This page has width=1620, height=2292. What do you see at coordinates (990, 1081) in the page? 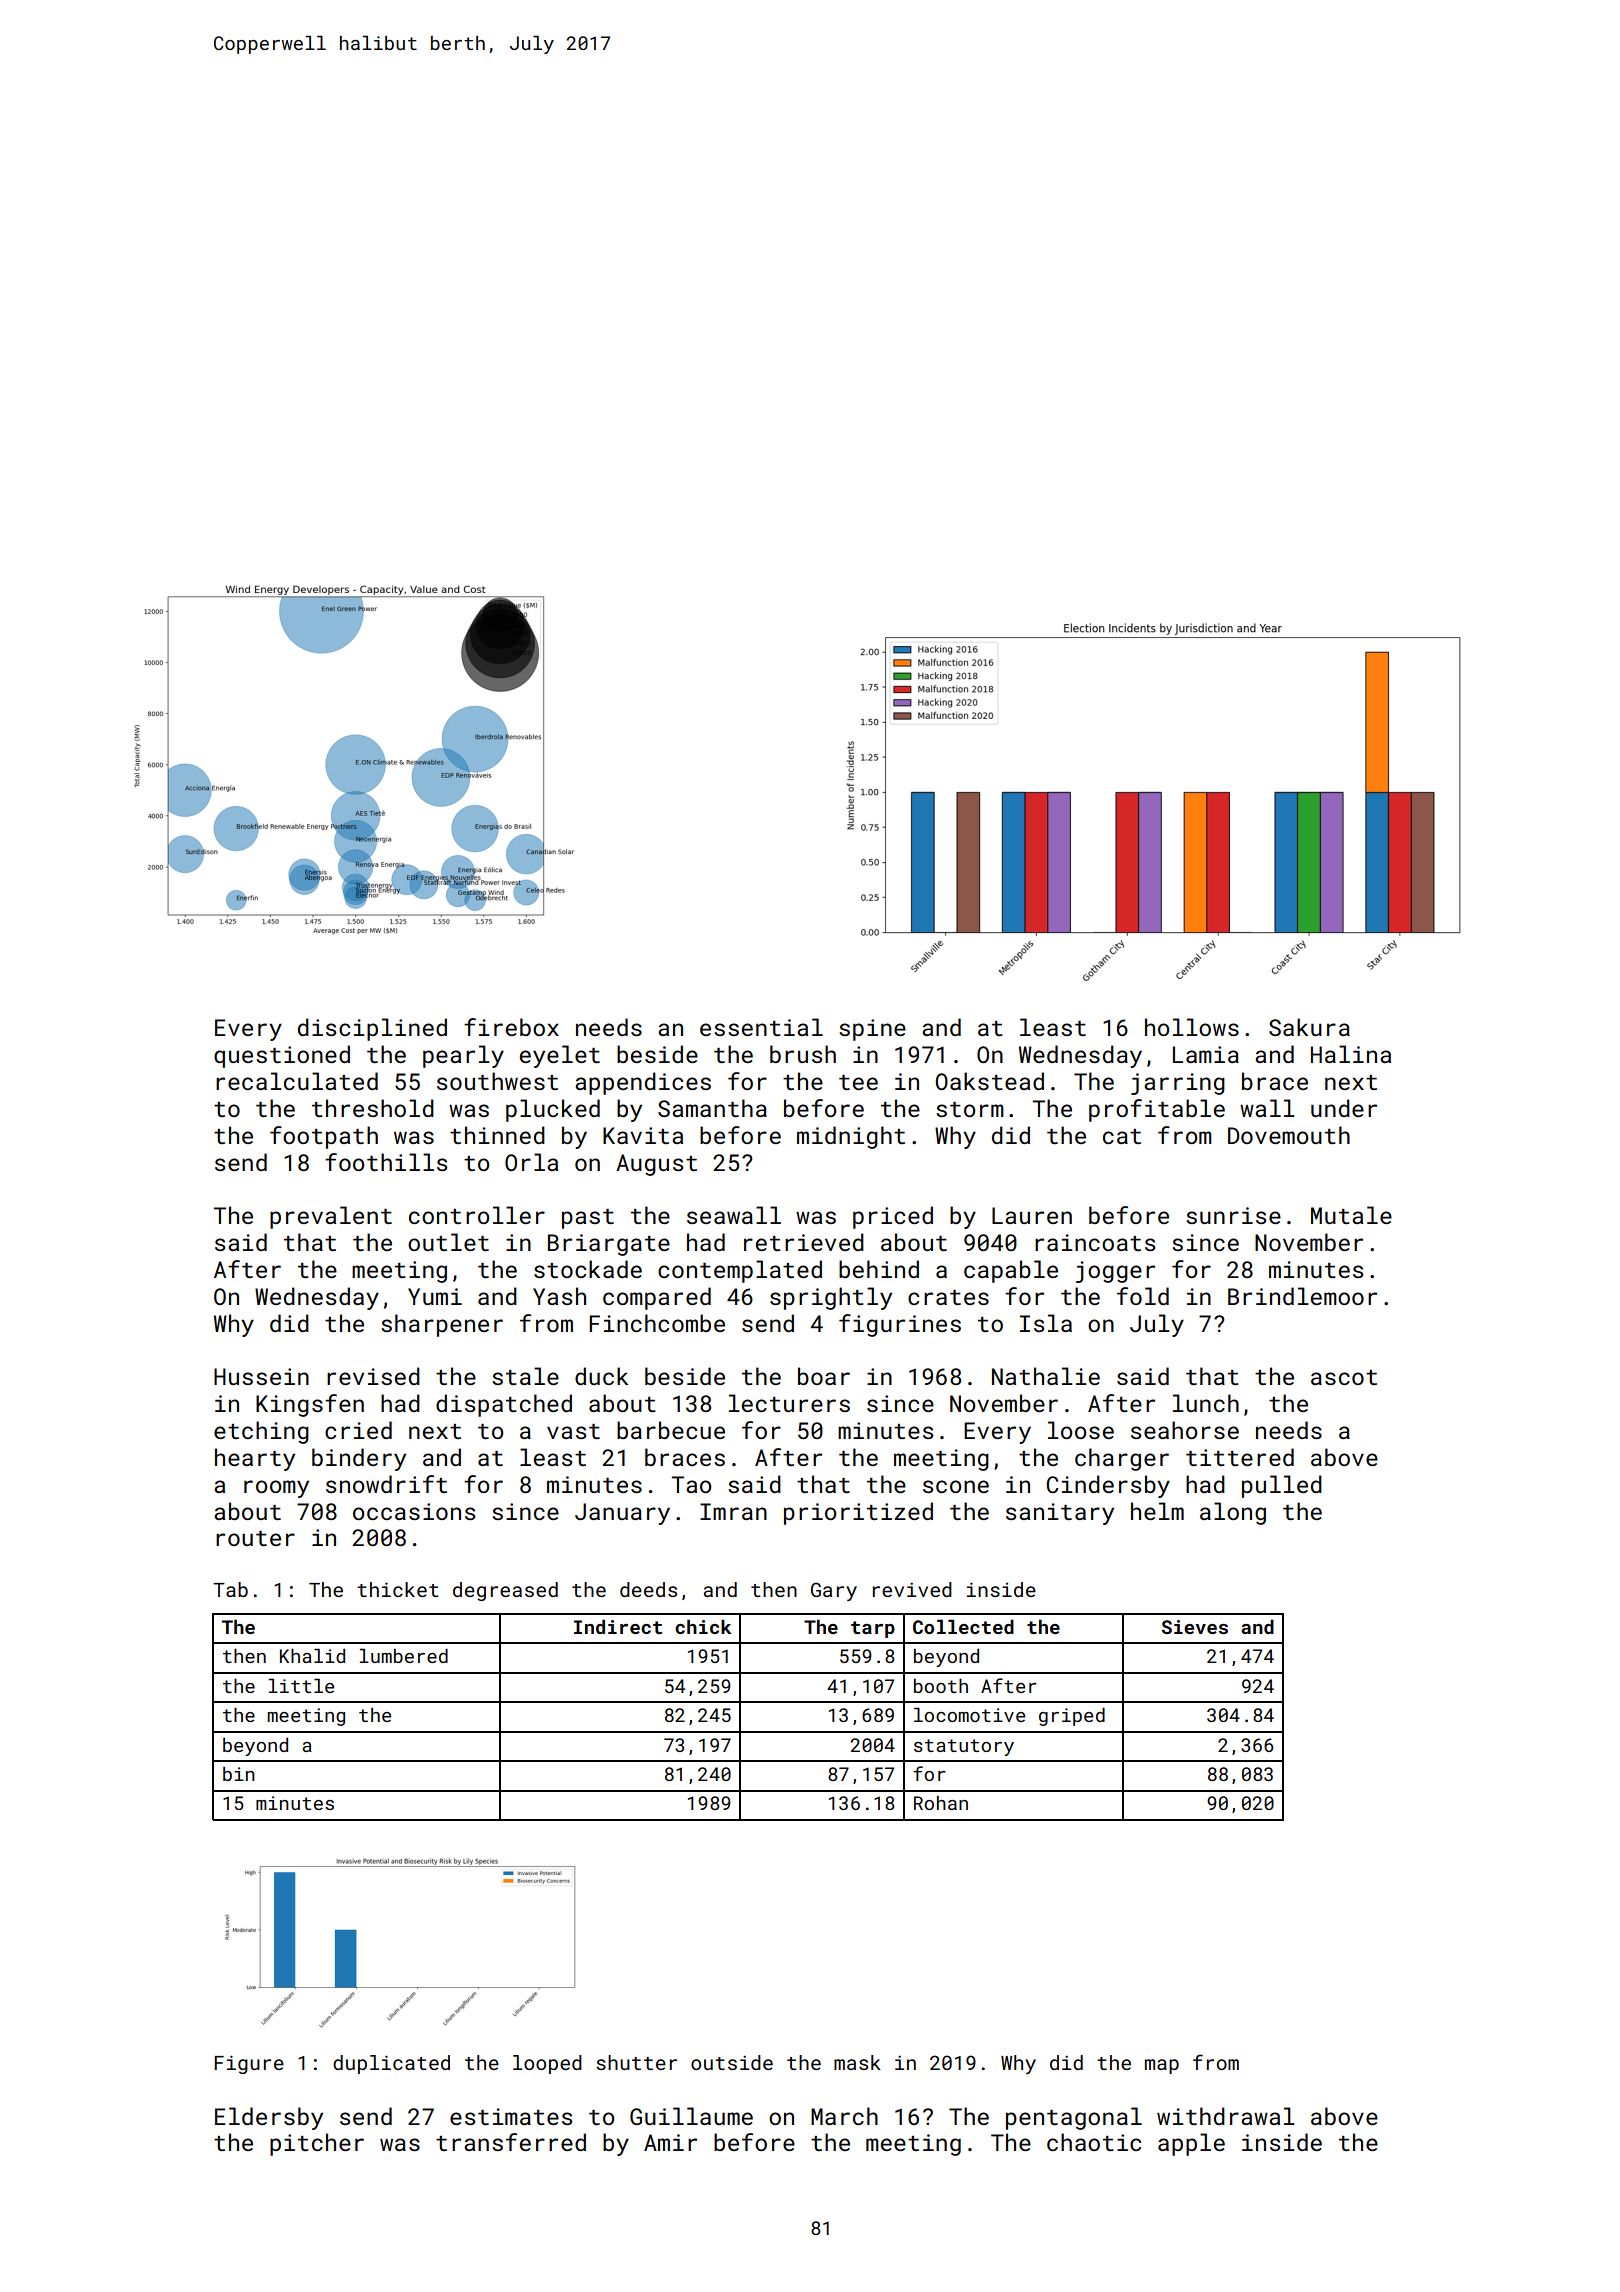
I see `Oakstead` at bounding box center [990, 1081].
